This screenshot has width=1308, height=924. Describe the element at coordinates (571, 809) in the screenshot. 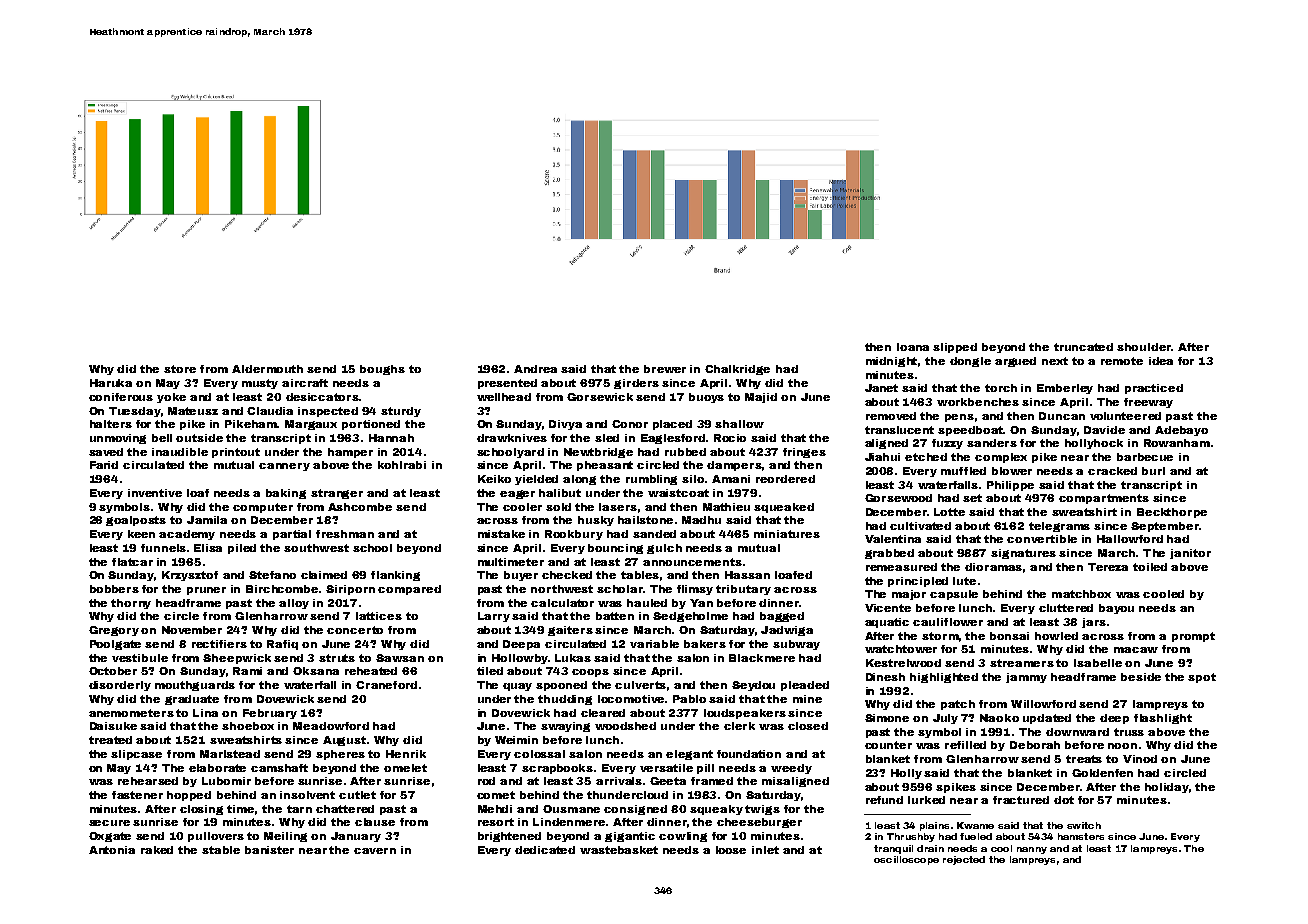

I see `Ousmane` at that location.
